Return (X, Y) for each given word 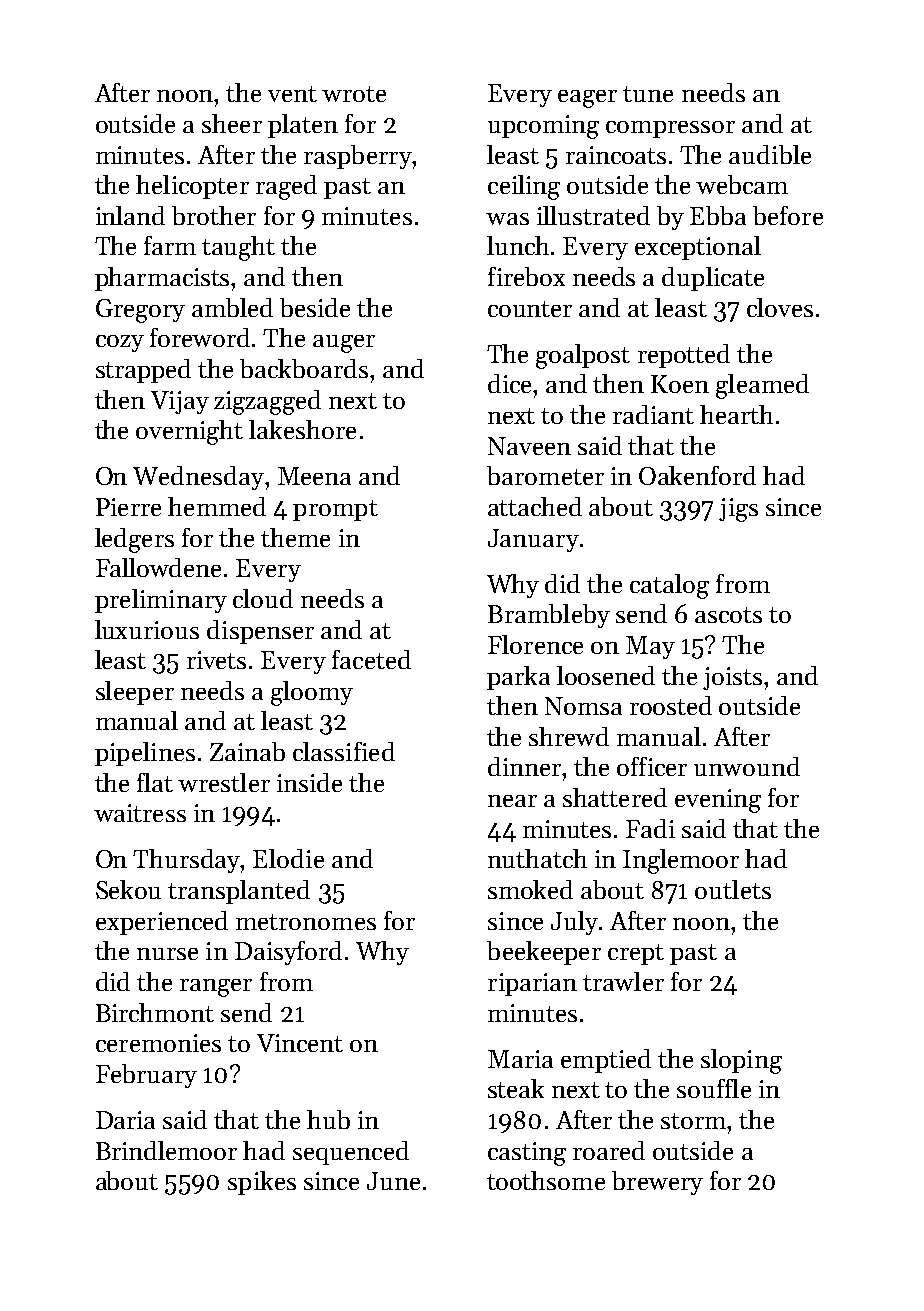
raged (286, 187)
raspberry (358, 157)
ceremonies (158, 1043)
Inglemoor (681, 861)
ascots (728, 615)
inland (130, 215)
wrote (354, 94)
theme (295, 537)
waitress (140, 813)
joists (732, 678)
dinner (524, 766)
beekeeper (544, 953)
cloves (780, 307)
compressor (670, 129)
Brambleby (549, 616)
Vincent (300, 1043)
